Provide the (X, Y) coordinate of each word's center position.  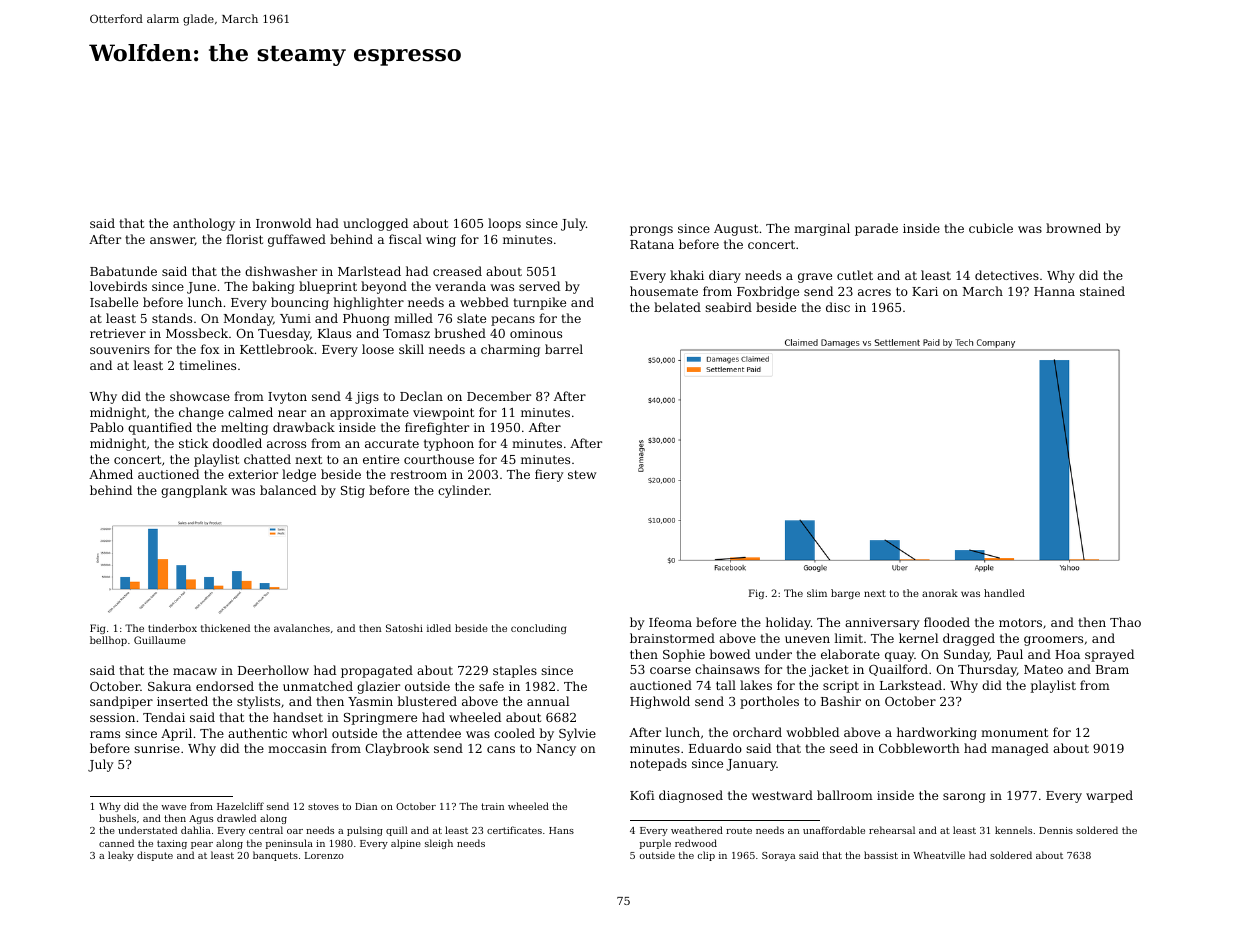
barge (845, 594)
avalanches (302, 628)
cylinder (463, 491)
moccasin (297, 748)
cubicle (991, 228)
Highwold (660, 702)
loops (504, 224)
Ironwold (283, 223)
